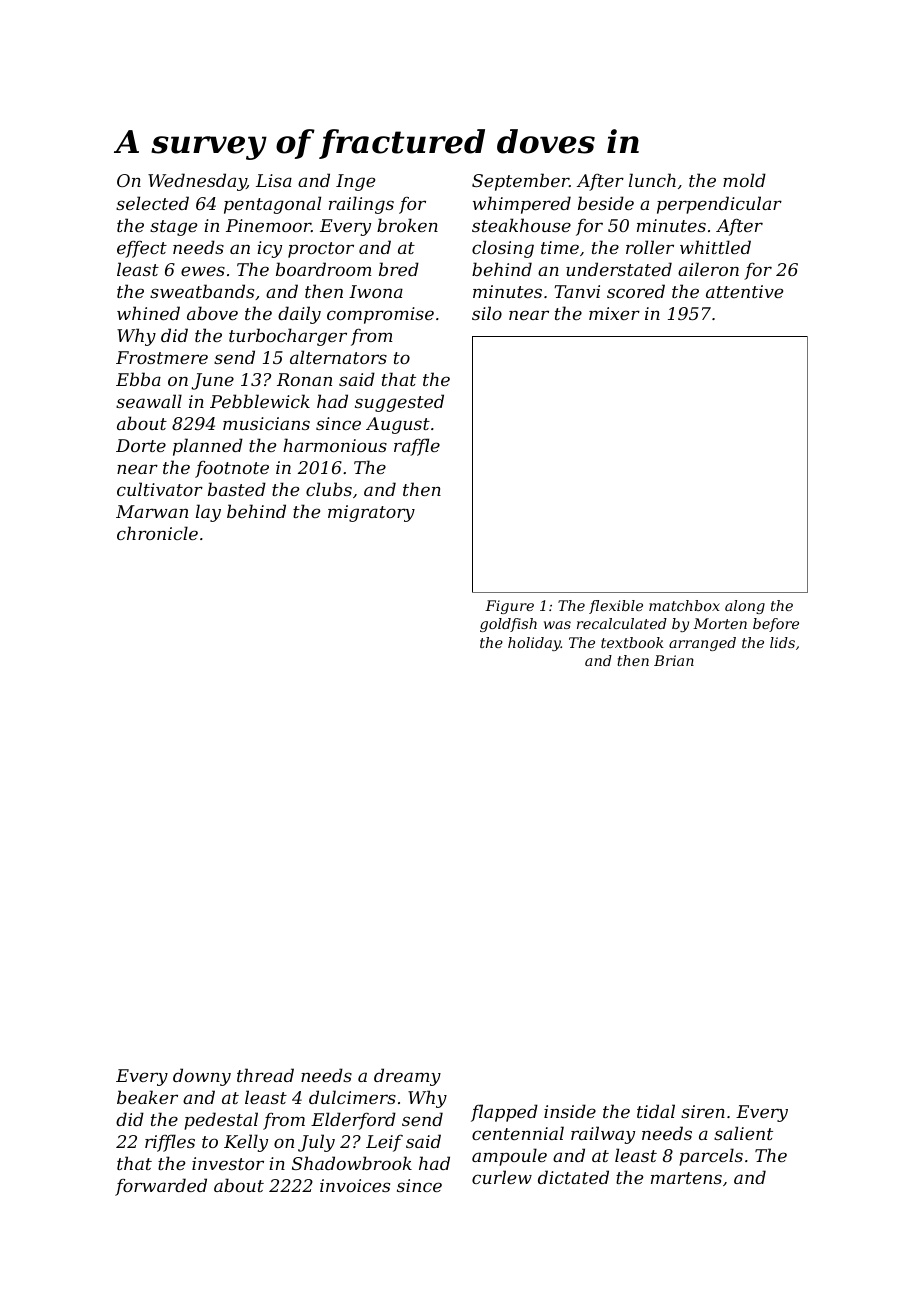 The width and height of the screenshot is (924, 1308). I want to click on migratory, so click(371, 513).
